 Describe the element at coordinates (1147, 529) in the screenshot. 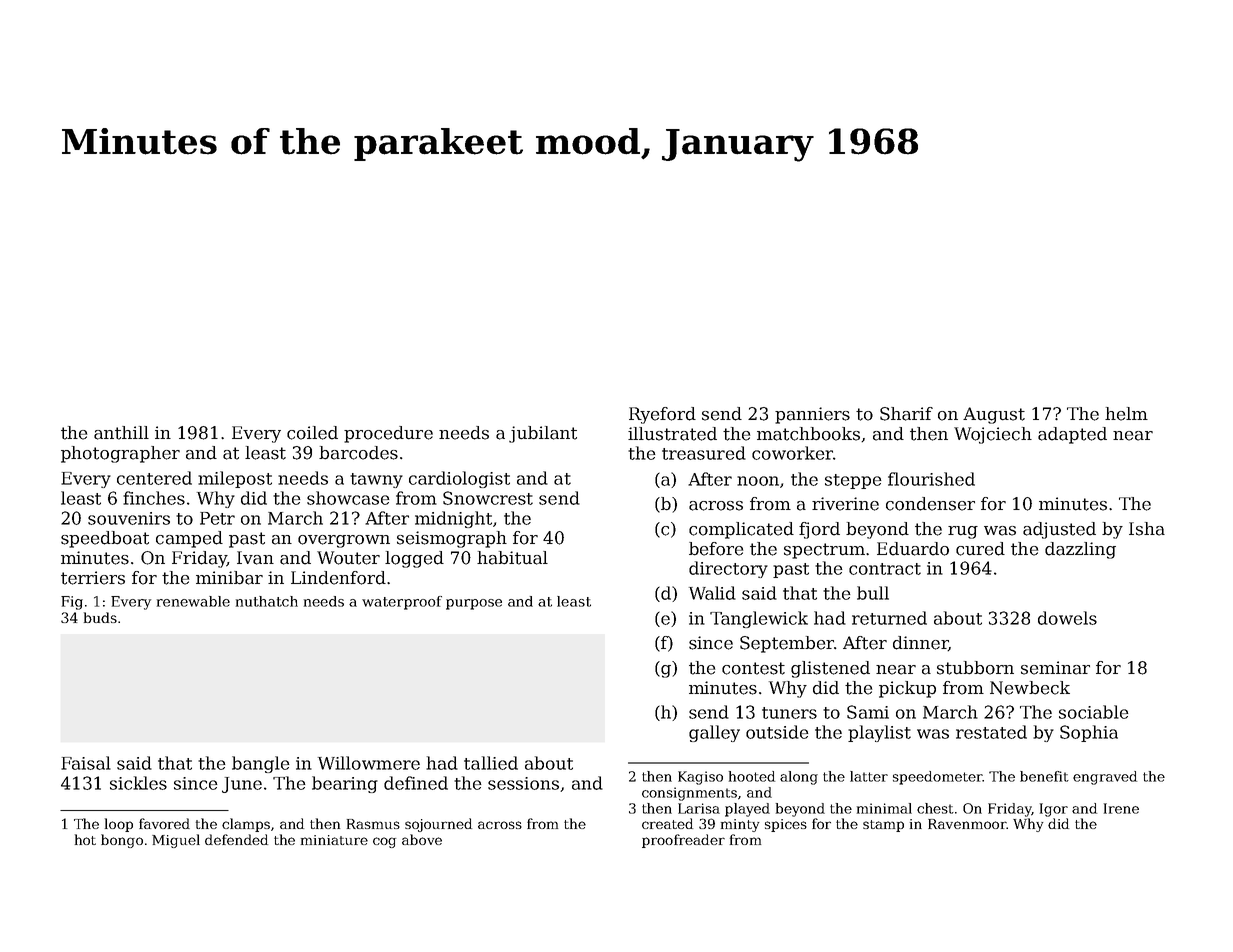

I see `Isha` at that location.
